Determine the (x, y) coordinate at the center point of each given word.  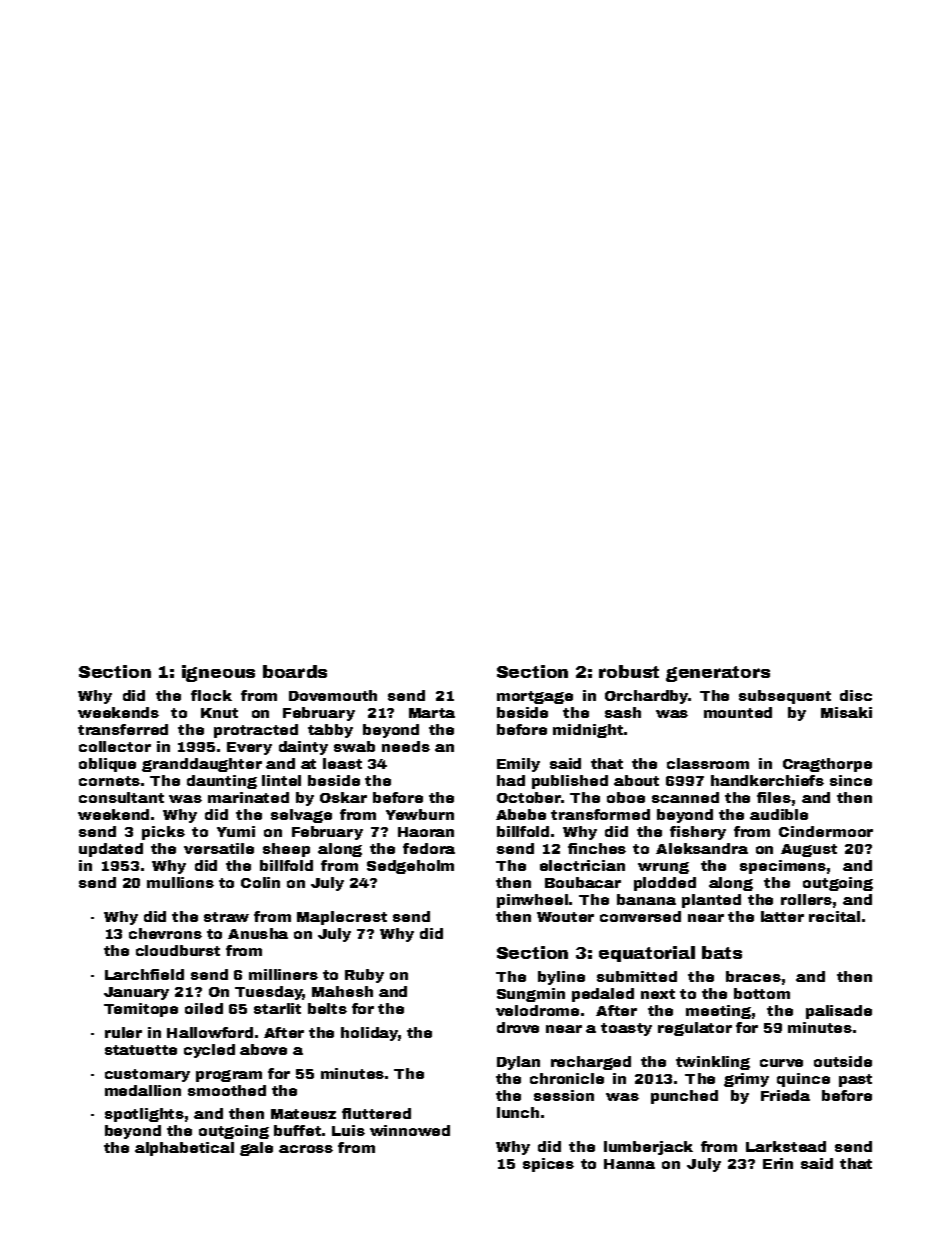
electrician (582, 865)
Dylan (518, 1063)
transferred (123, 729)
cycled (209, 1051)
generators (718, 674)
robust (629, 671)
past (855, 1080)
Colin (260, 882)
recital (834, 916)
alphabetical (184, 1149)
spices (548, 1165)
